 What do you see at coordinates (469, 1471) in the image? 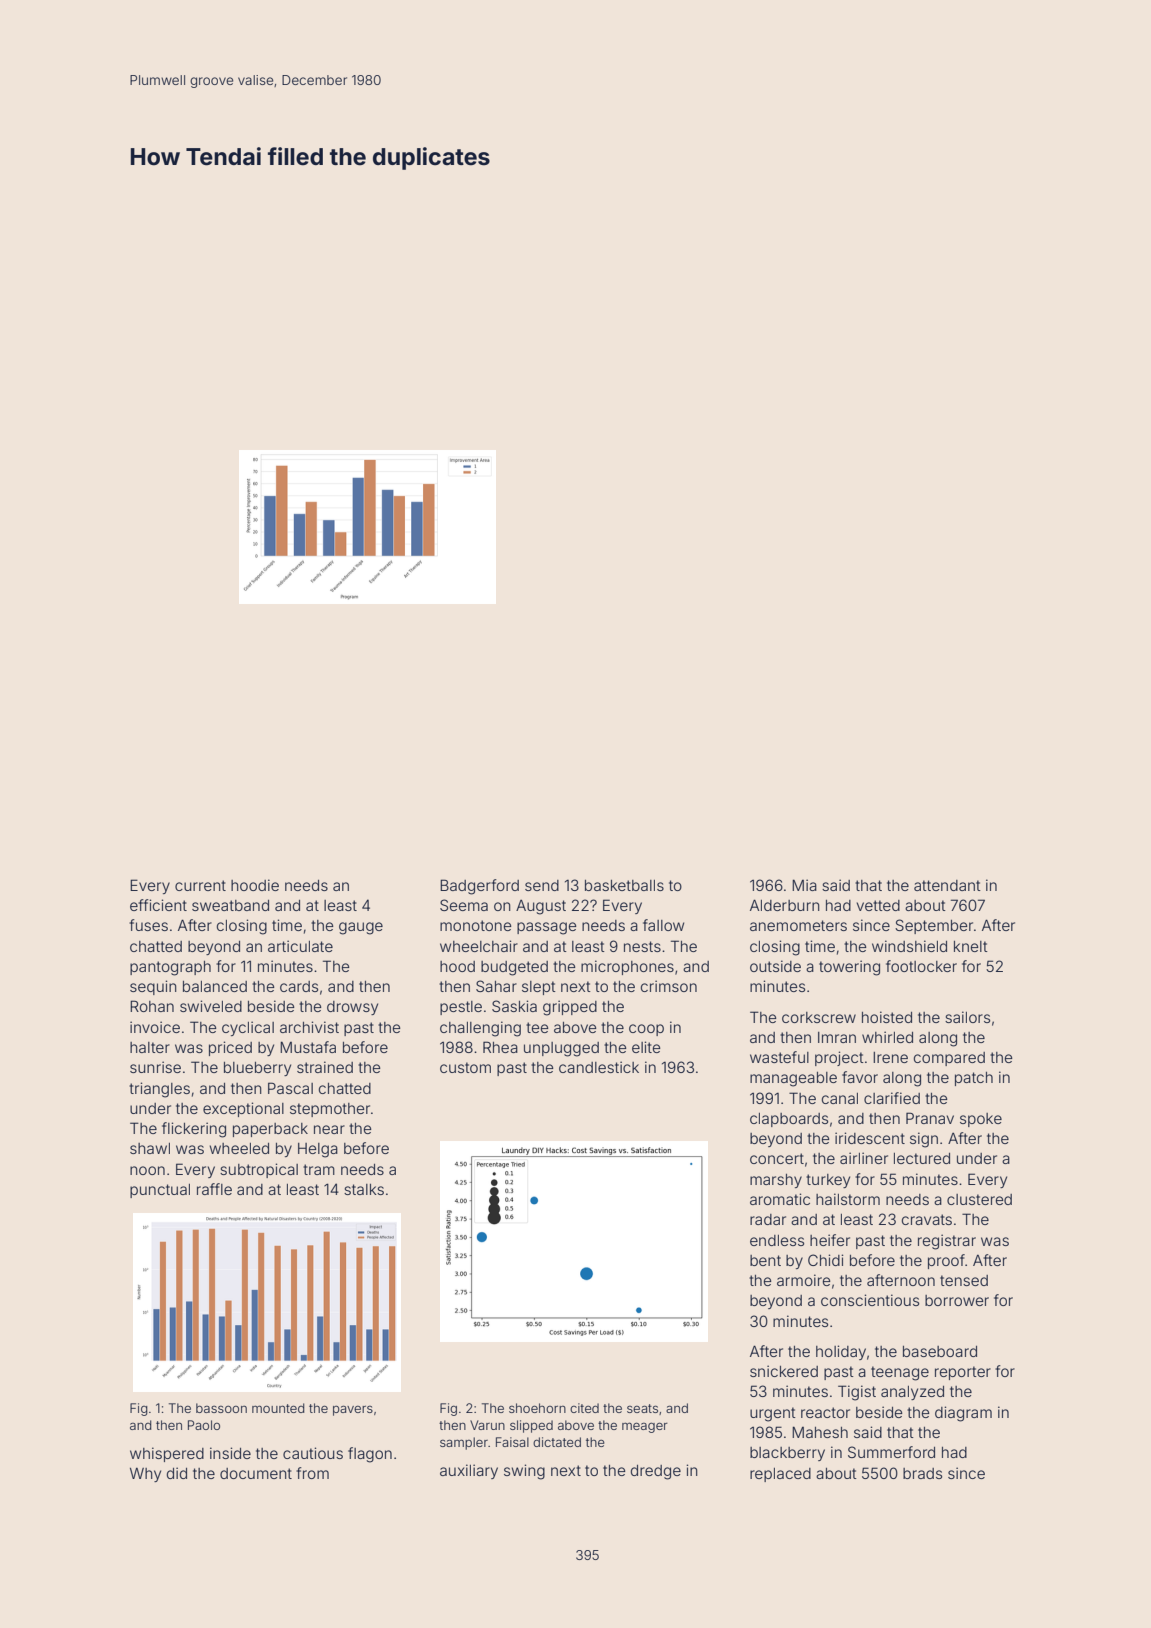
I see `auxiliary` at bounding box center [469, 1471].
